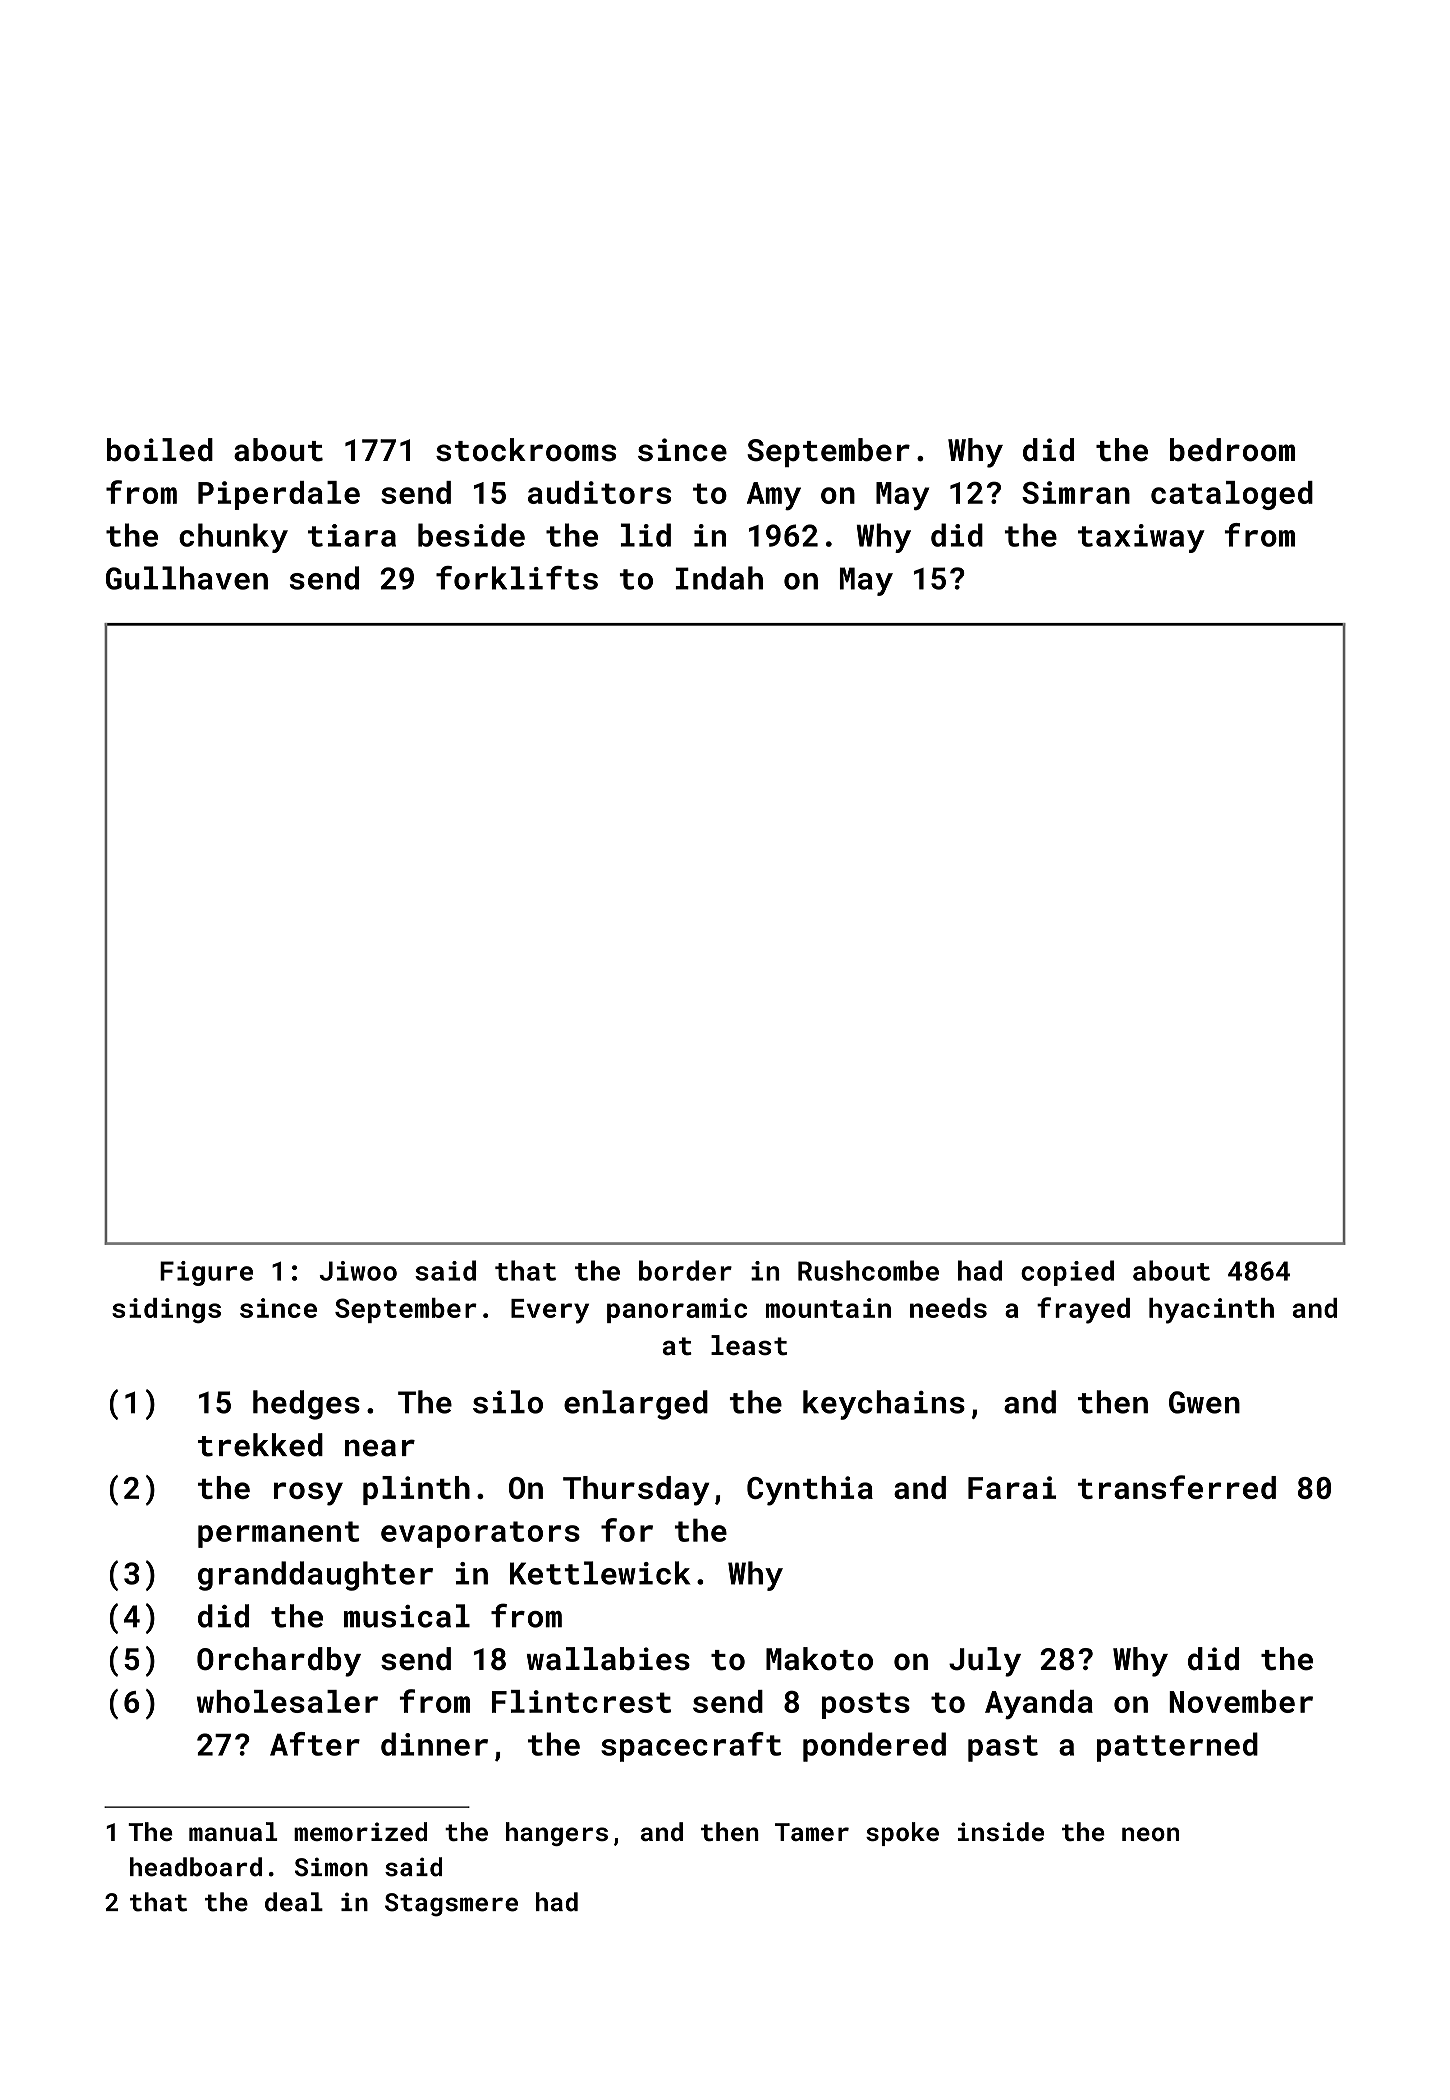 The width and height of the screenshot is (1450, 2100). Describe the element at coordinates (677, 1310) in the screenshot. I see `panoramic` at that location.
